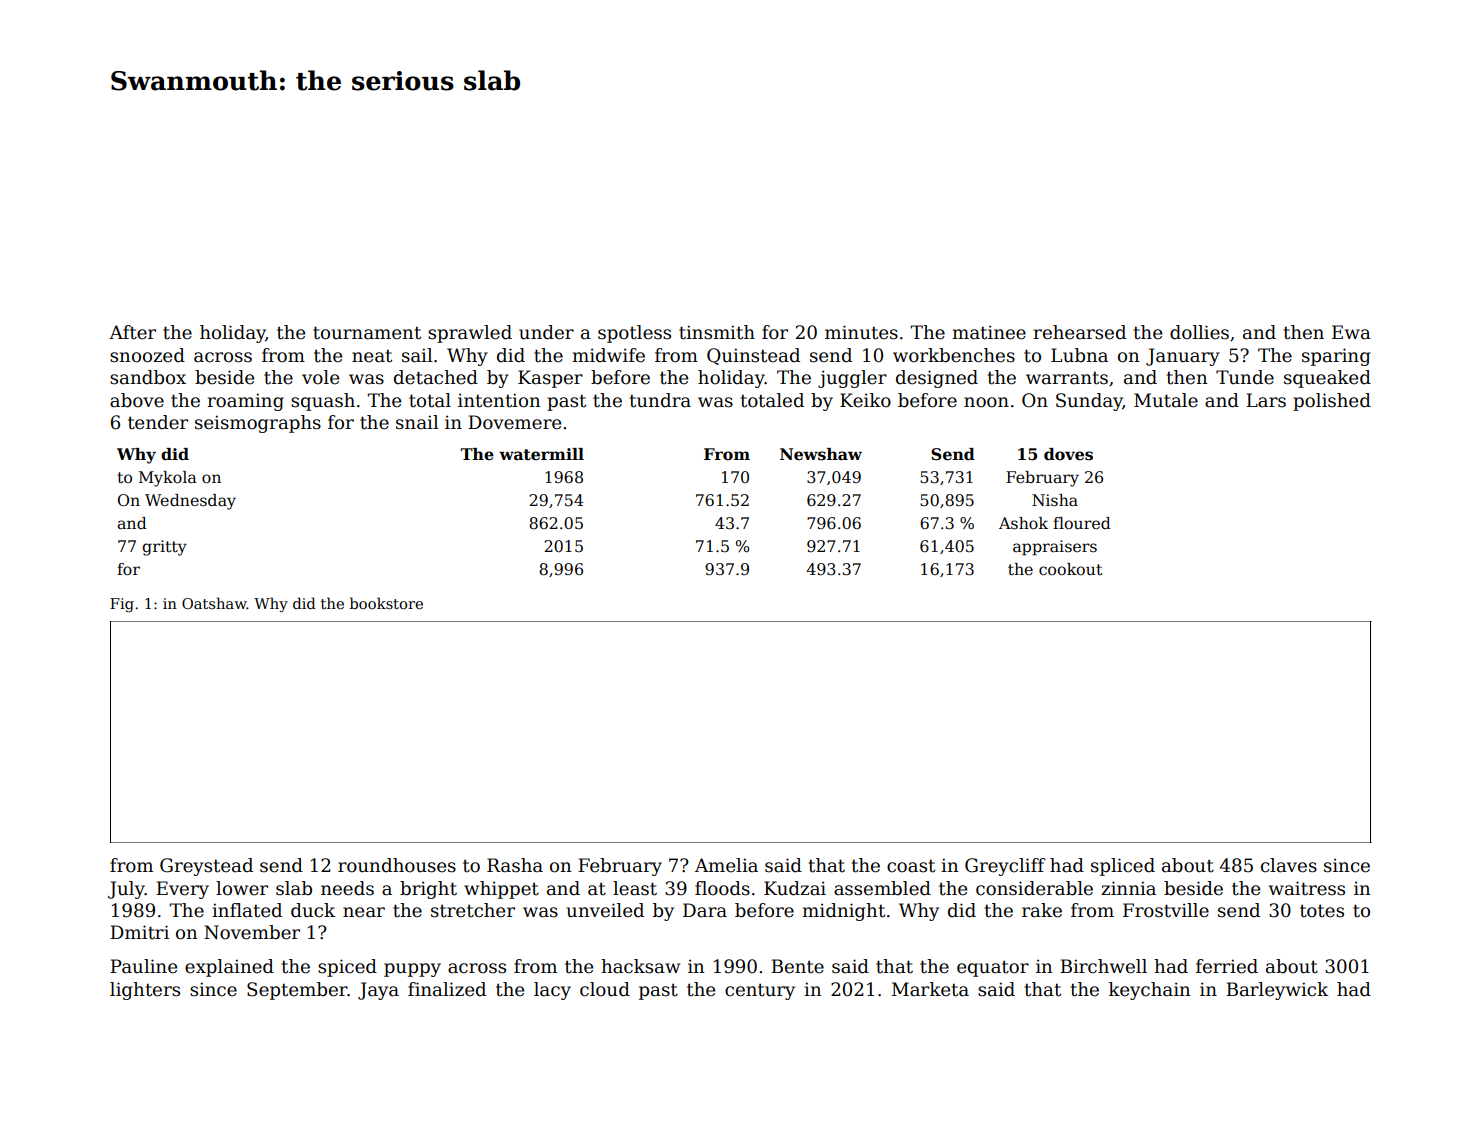 This document has height=1145, width=1481. What do you see at coordinates (164, 548) in the document?
I see `gritty` at bounding box center [164, 548].
